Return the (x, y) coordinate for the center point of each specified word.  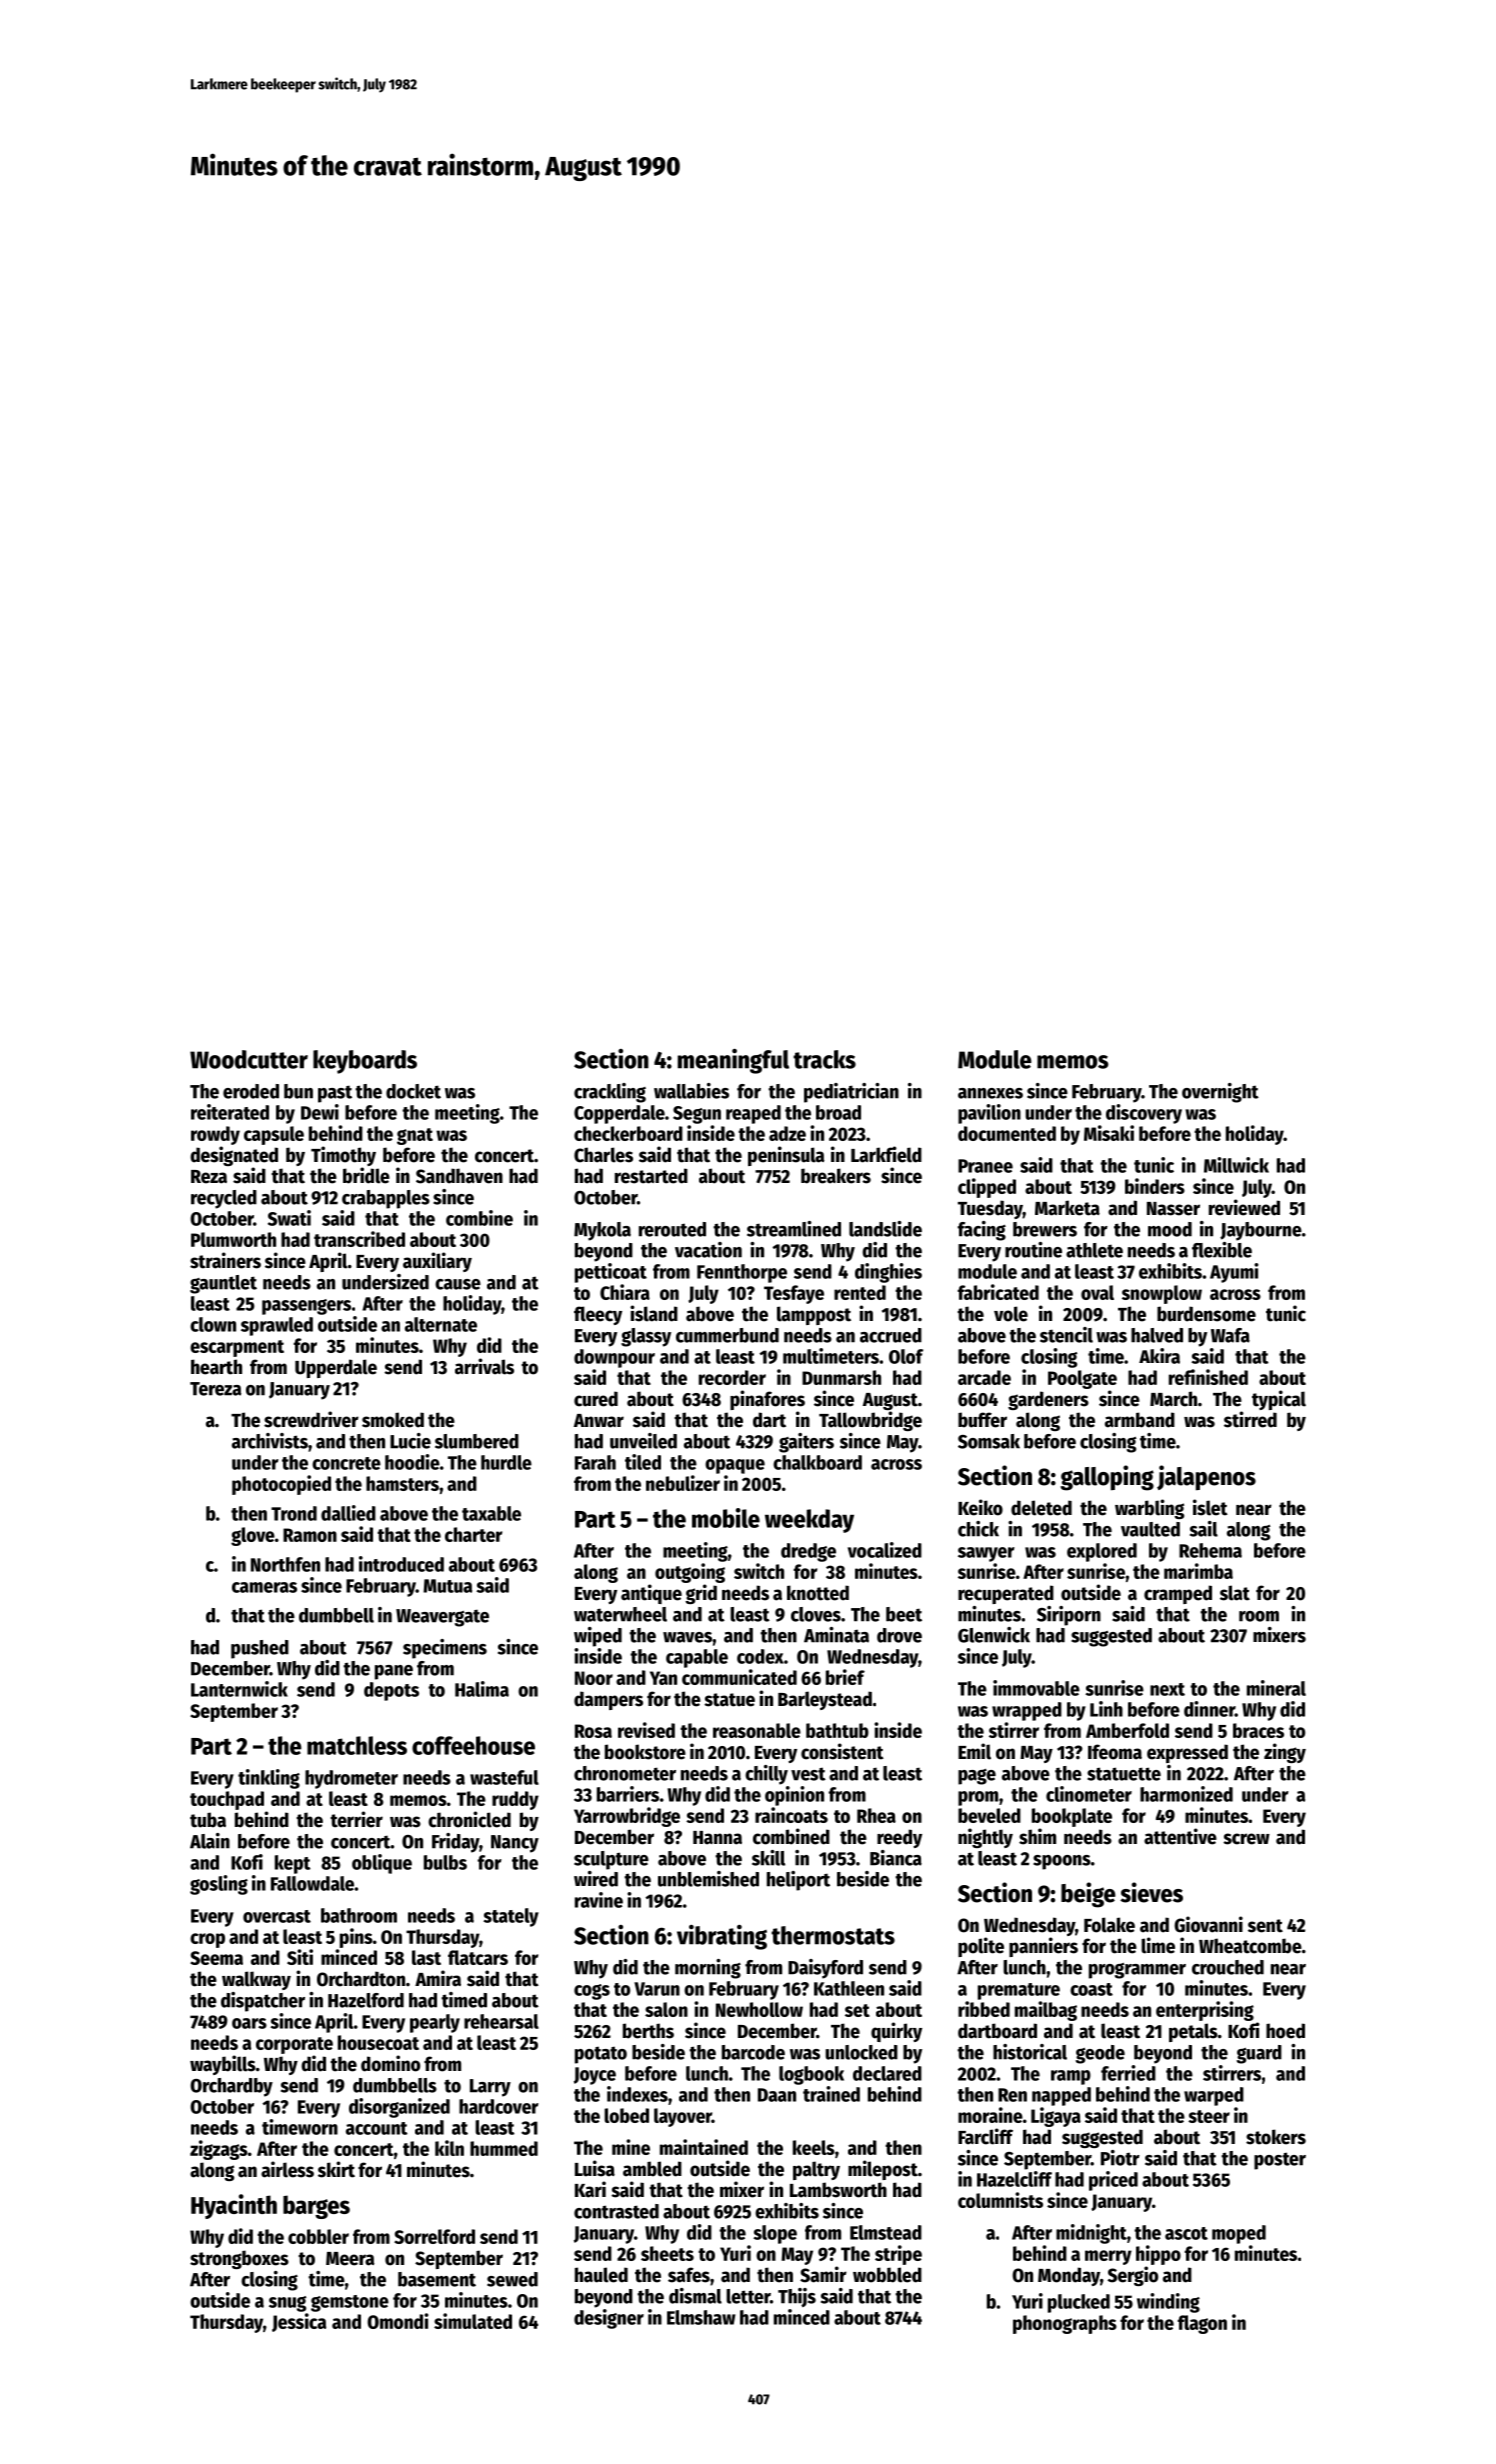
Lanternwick (239, 1689)
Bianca (896, 1858)
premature (1019, 1991)
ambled (652, 2169)
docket (413, 1091)
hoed (1285, 2031)
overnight (1220, 1093)
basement (437, 2279)
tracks (824, 1059)
